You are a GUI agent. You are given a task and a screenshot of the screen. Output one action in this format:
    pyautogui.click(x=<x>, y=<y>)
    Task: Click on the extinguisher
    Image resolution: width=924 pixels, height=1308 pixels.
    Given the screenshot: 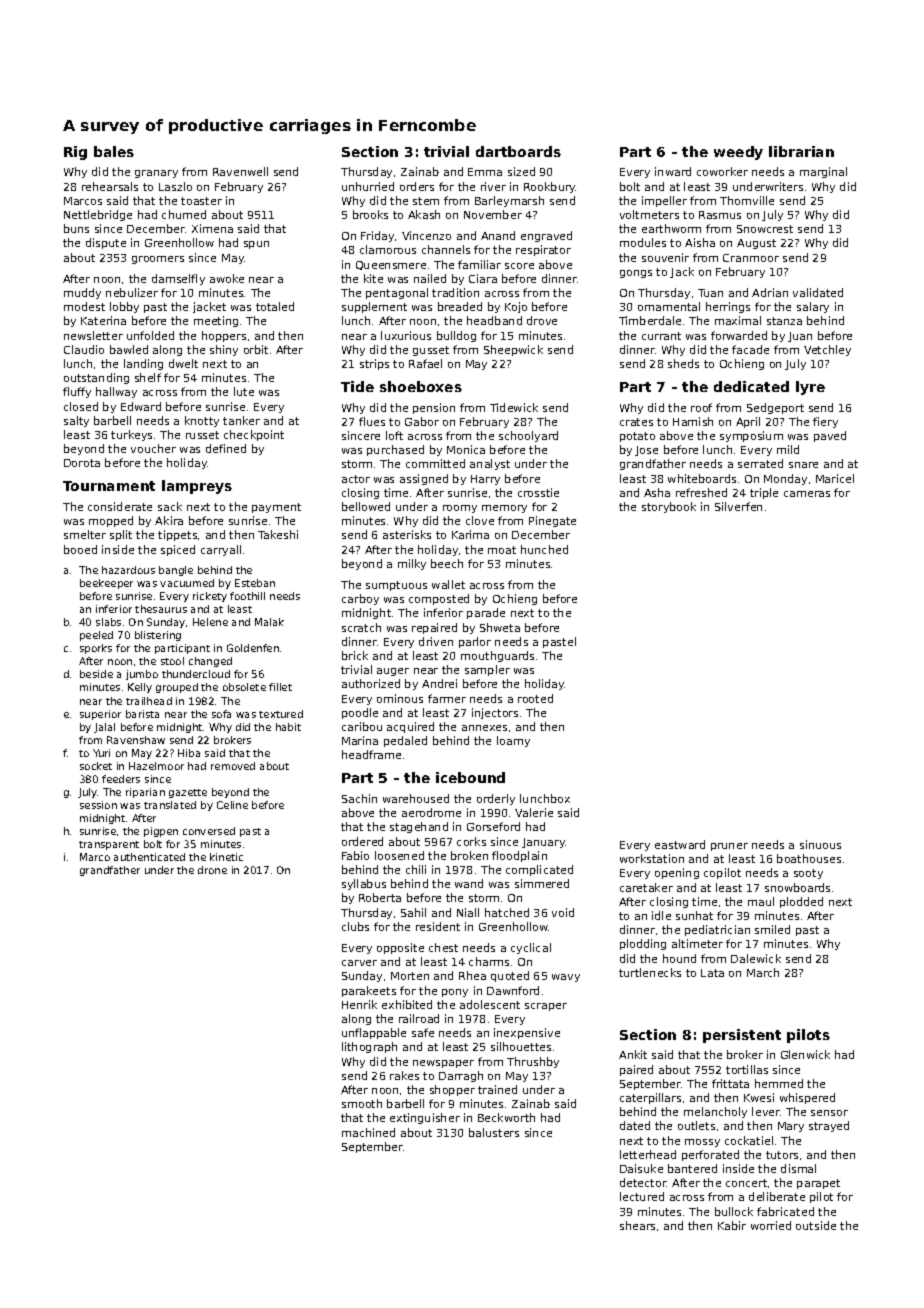 What is the action you would take?
    pyautogui.click(x=425, y=1118)
